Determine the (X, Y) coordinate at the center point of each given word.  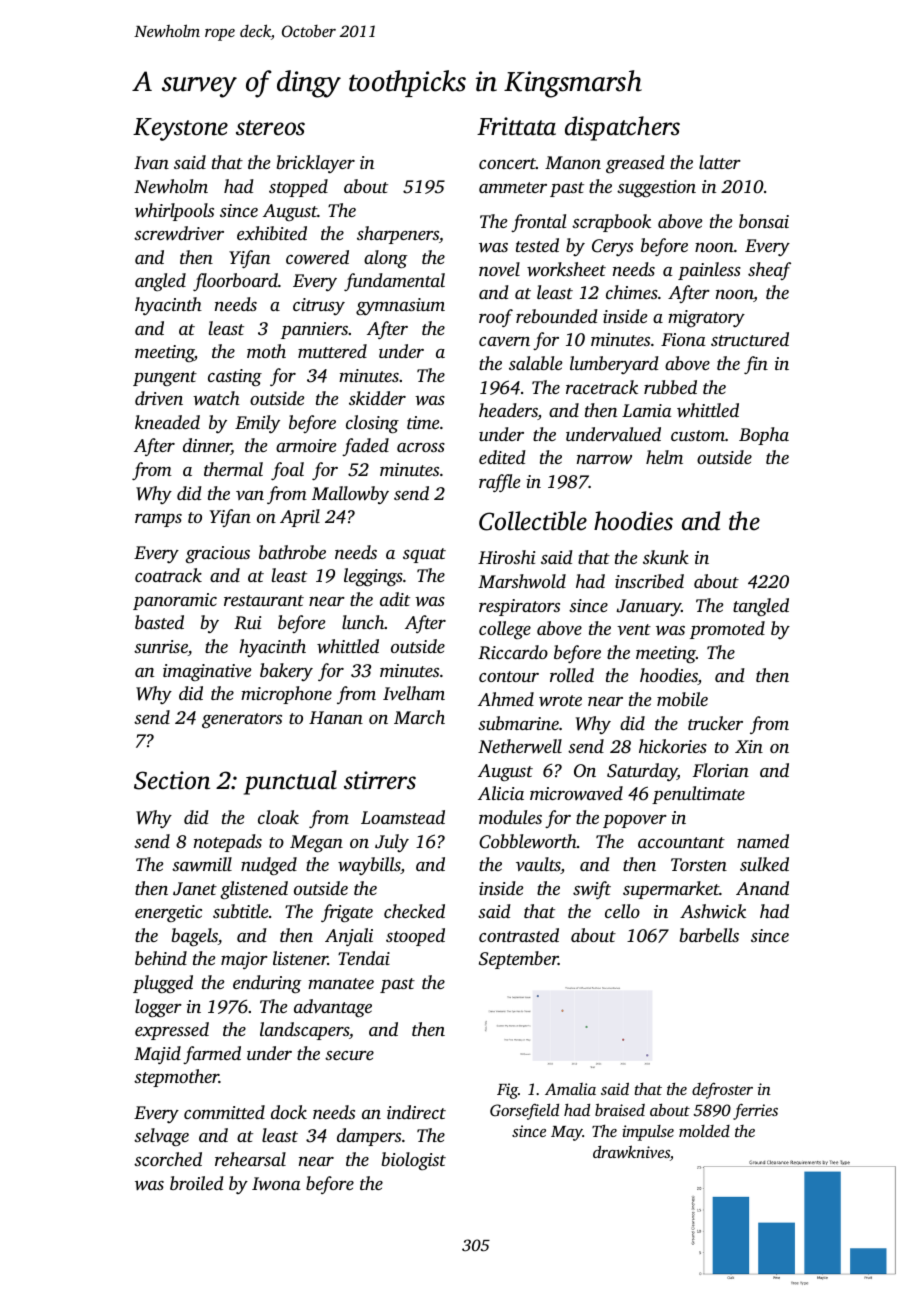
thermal (233, 469)
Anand (762, 888)
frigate (347, 913)
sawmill (202, 864)
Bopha (764, 436)
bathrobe (292, 552)
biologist (414, 1161)
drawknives (631, 1151)
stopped (298, 188)
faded (365, 447)
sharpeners (398, 235)
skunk (666, 557)
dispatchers (622, 128)
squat (424, 555)
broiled (197, 1183)
